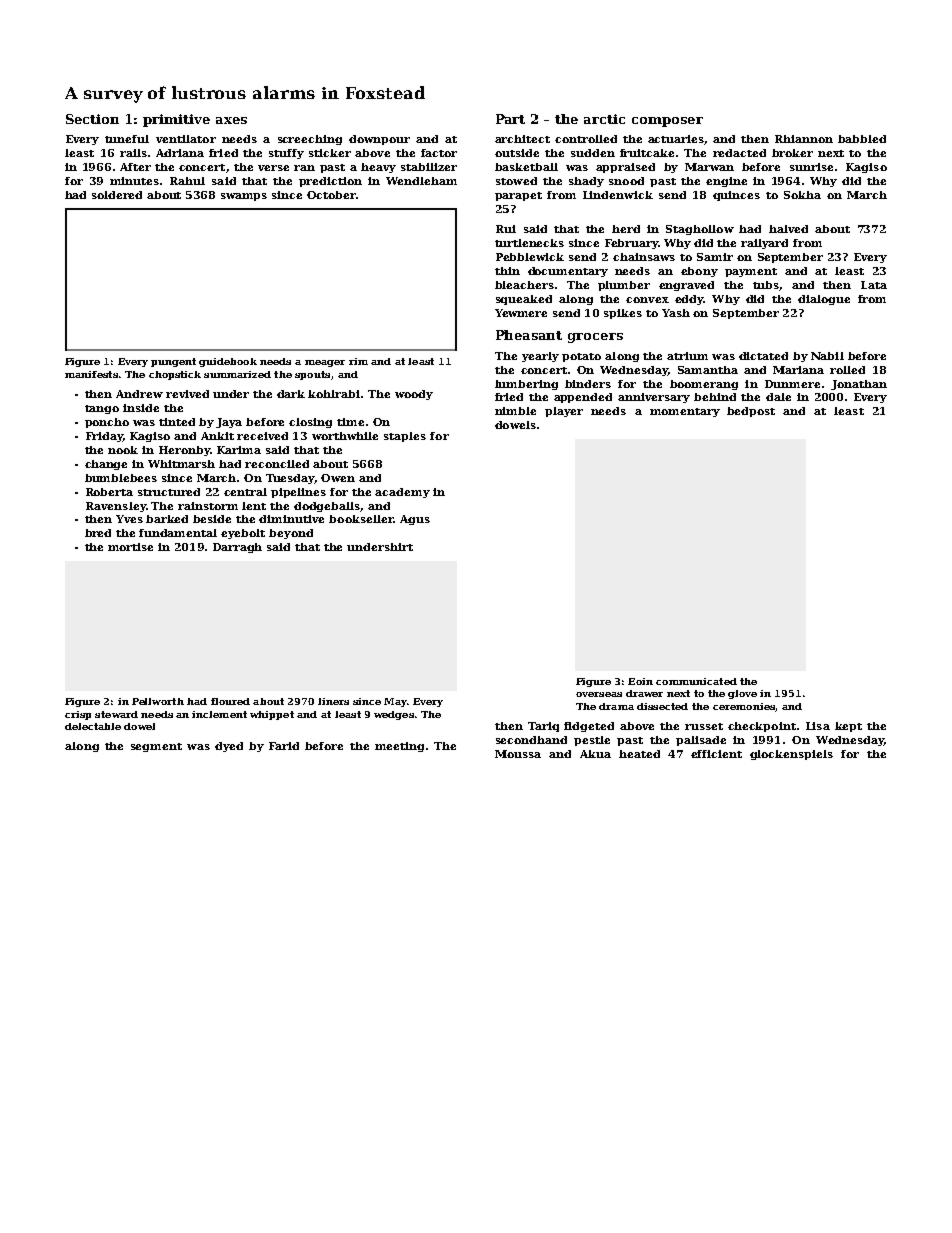 This image has width=952, height=1233. Describe the element at coordinates (626, 181) in the image. I see `snood` at that location.
